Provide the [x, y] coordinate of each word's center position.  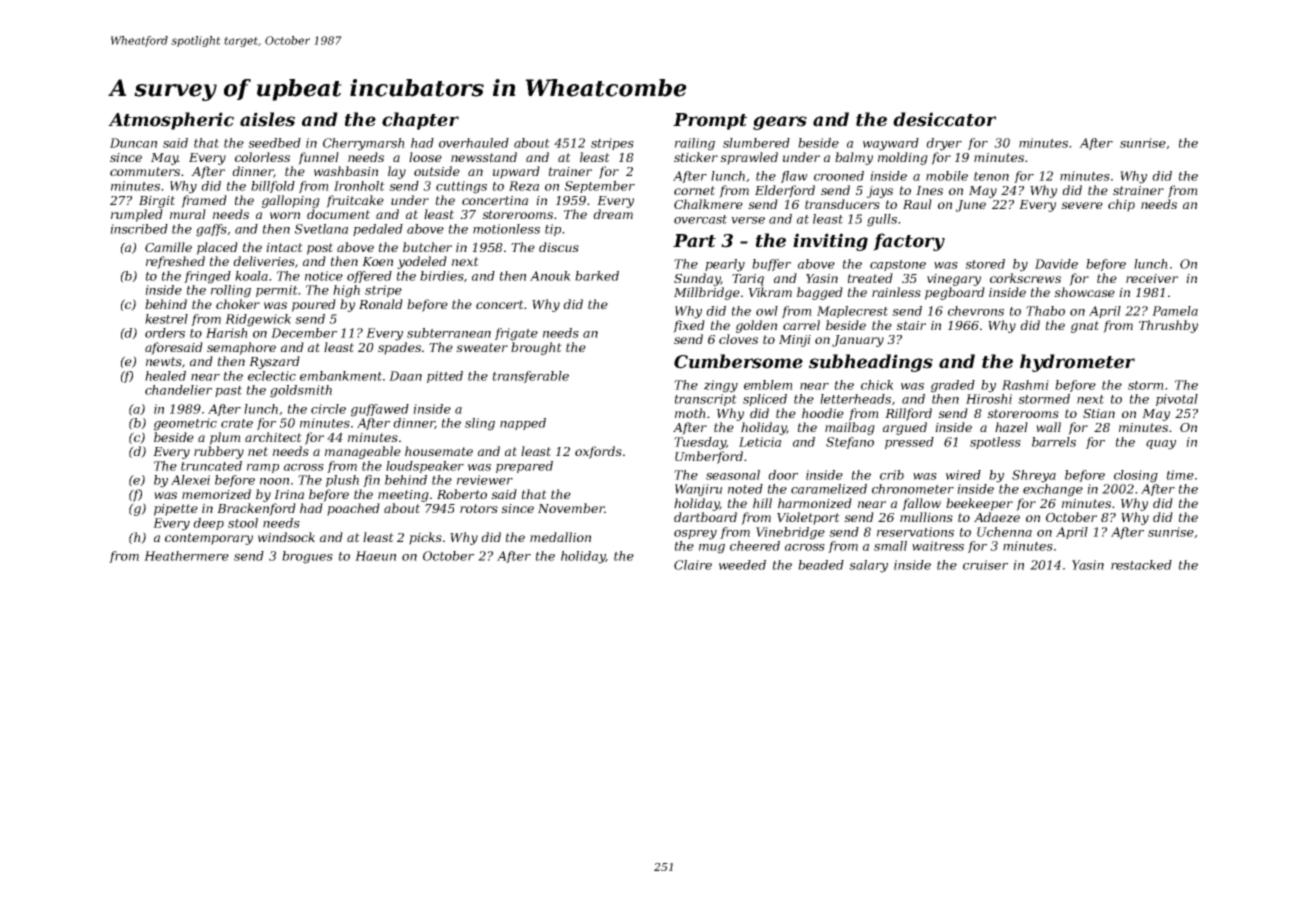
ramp [263, 468]
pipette [176, 510]
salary [868, 566]
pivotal [1177, 400]
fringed [207, 277]
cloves [738, 339]
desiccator [944, 119]
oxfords [598, 452]
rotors [479, 508]
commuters [145, 171]
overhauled [474, 143]
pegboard [955, 293]
